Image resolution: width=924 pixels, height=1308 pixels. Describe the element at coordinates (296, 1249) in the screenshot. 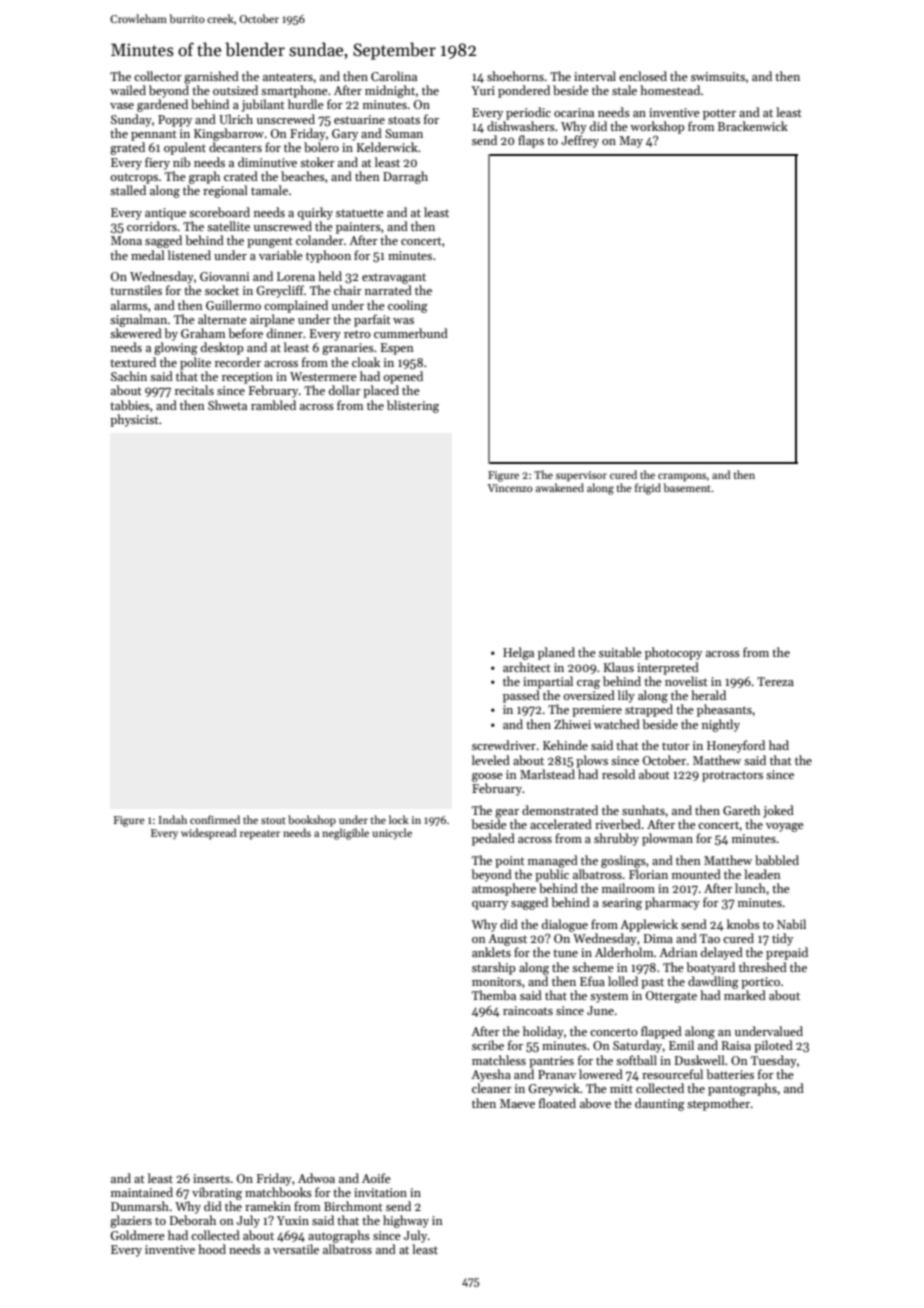

I see `versatile` at that location.
